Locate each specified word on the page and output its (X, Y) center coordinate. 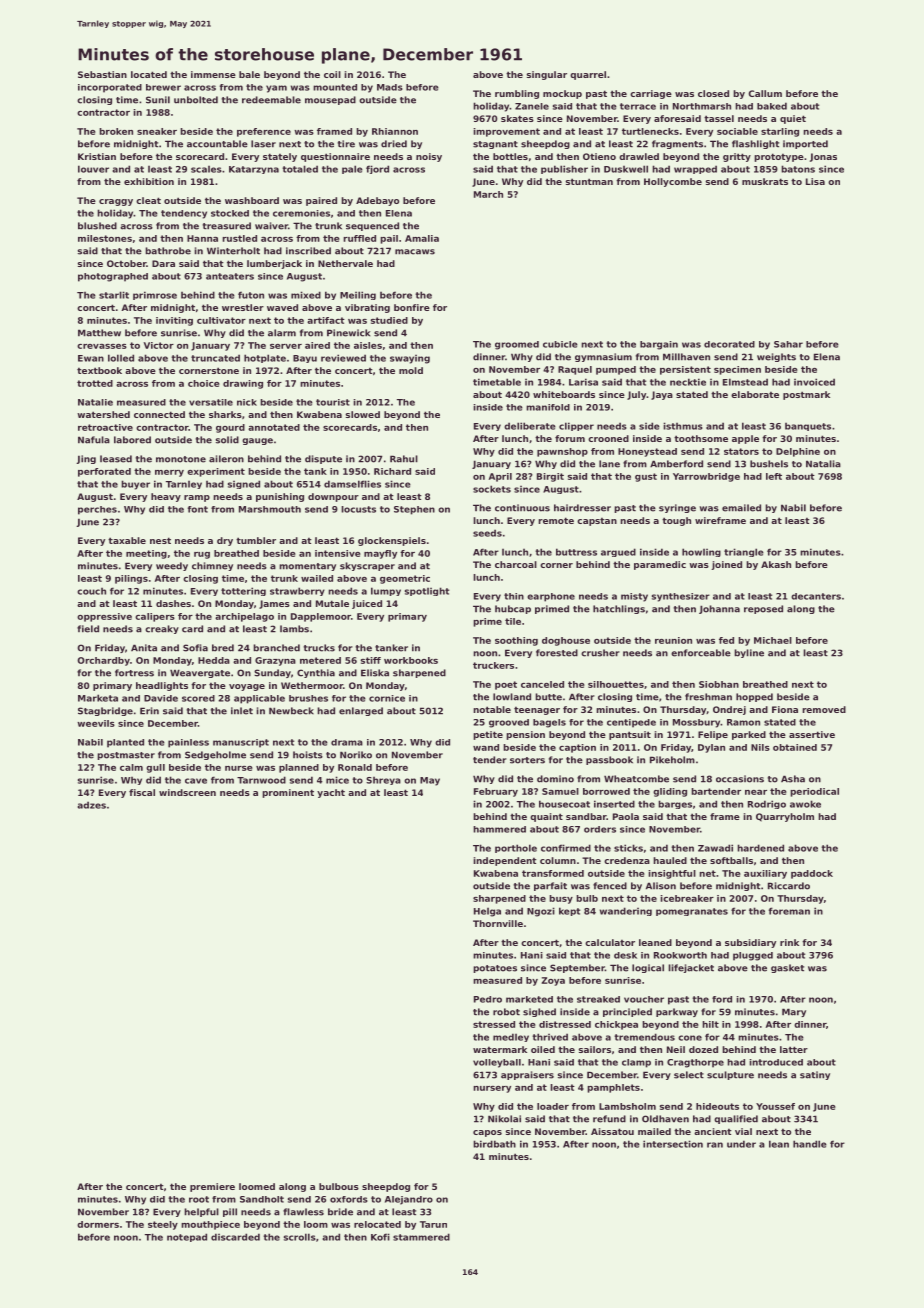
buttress (576, 552)
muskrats (765, 181)
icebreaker (687, 898)
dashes (173, 603)
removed (824, 709)
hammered (499, 829)
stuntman (589, 181)
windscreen (187, 792)
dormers (98, 1224)
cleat (148, 200)
